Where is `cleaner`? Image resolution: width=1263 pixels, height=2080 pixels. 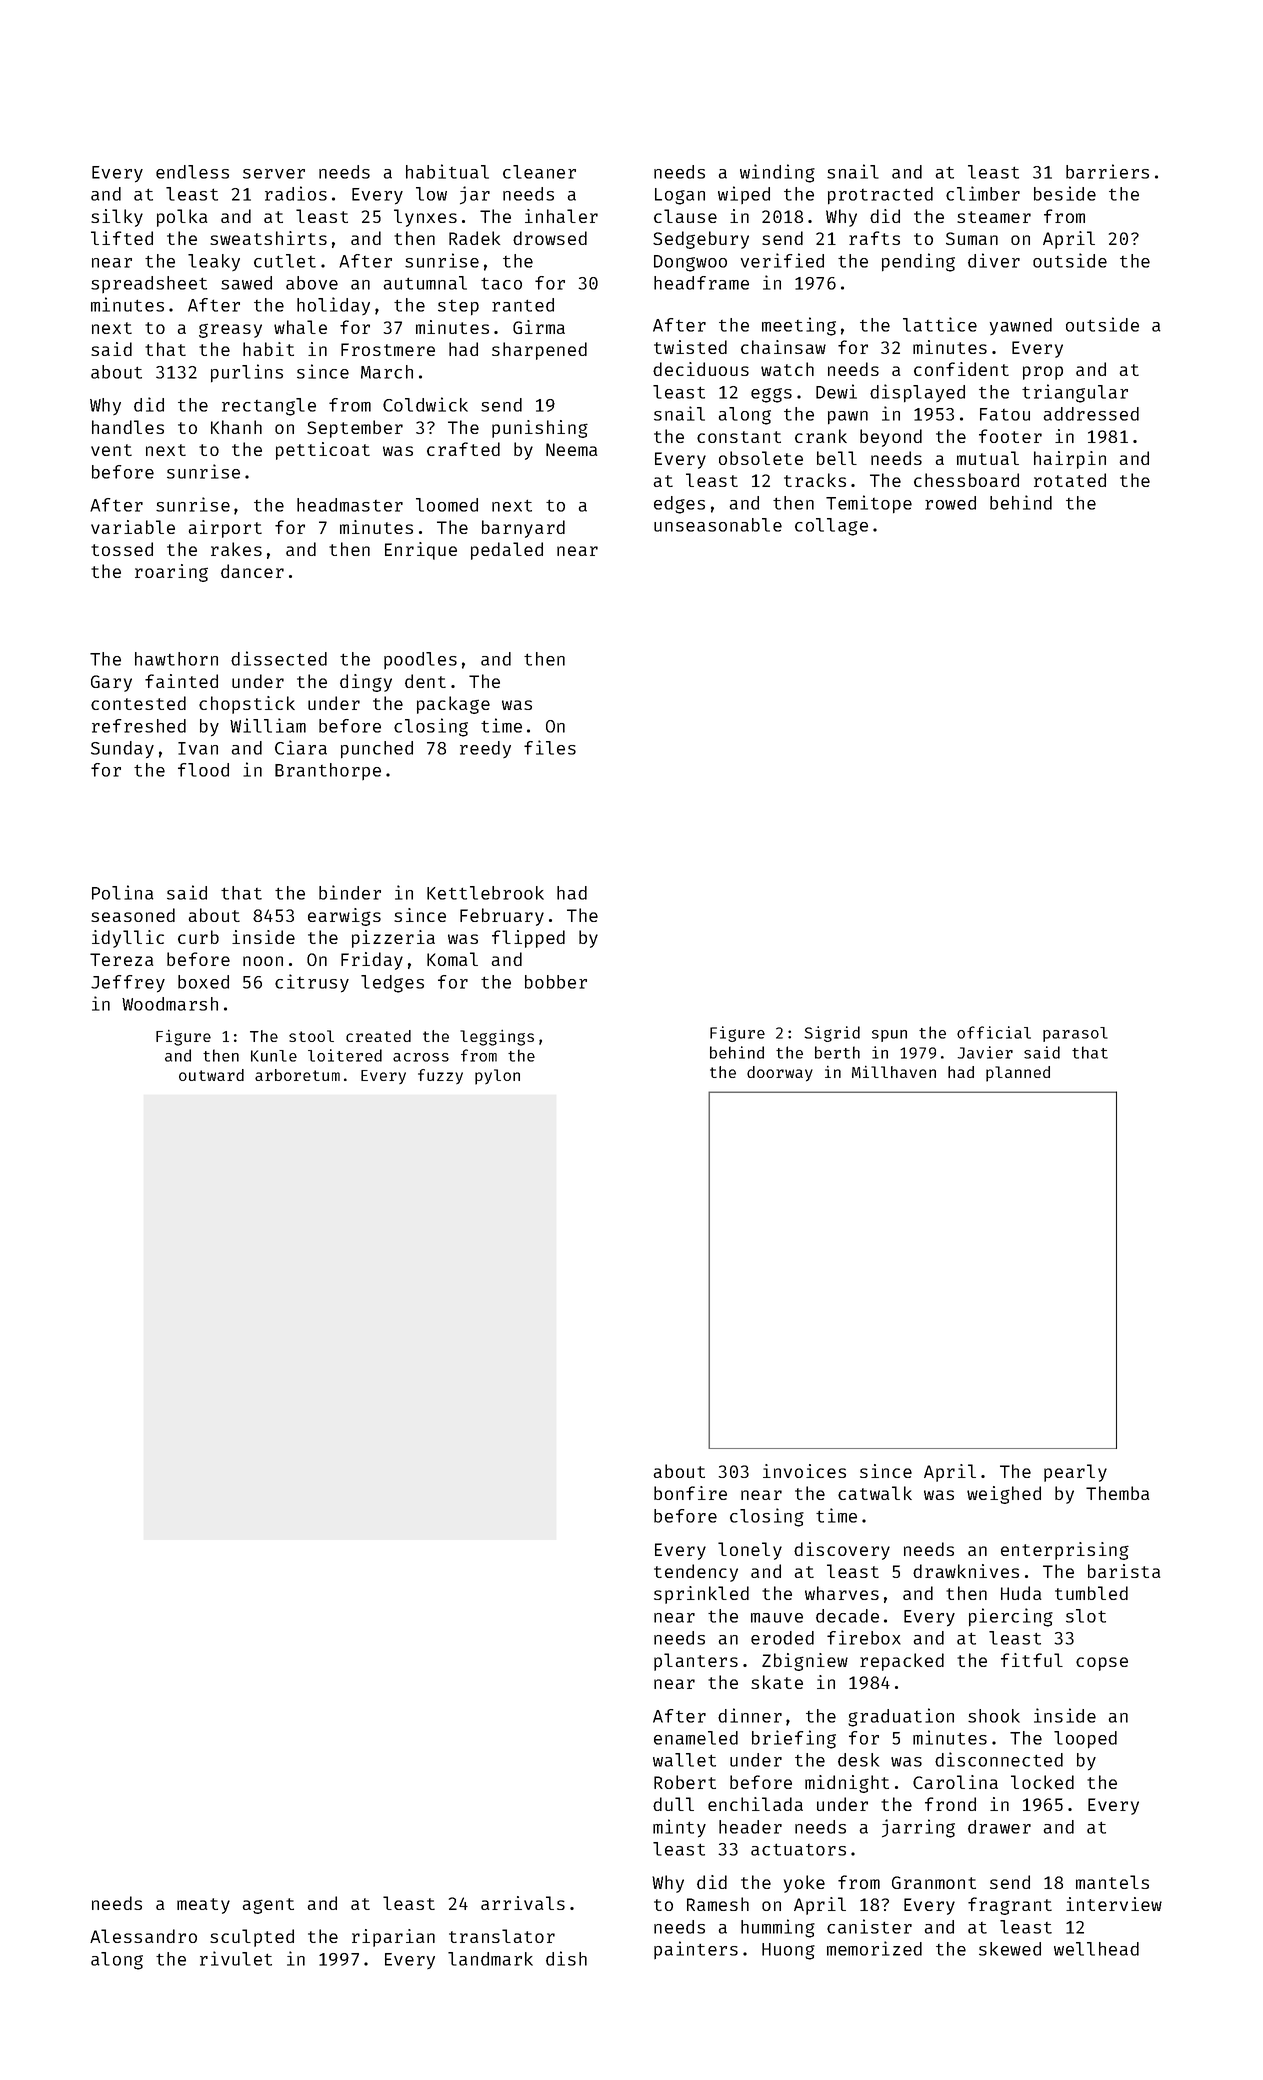
cleaner is located at coordinates (539, 172).
